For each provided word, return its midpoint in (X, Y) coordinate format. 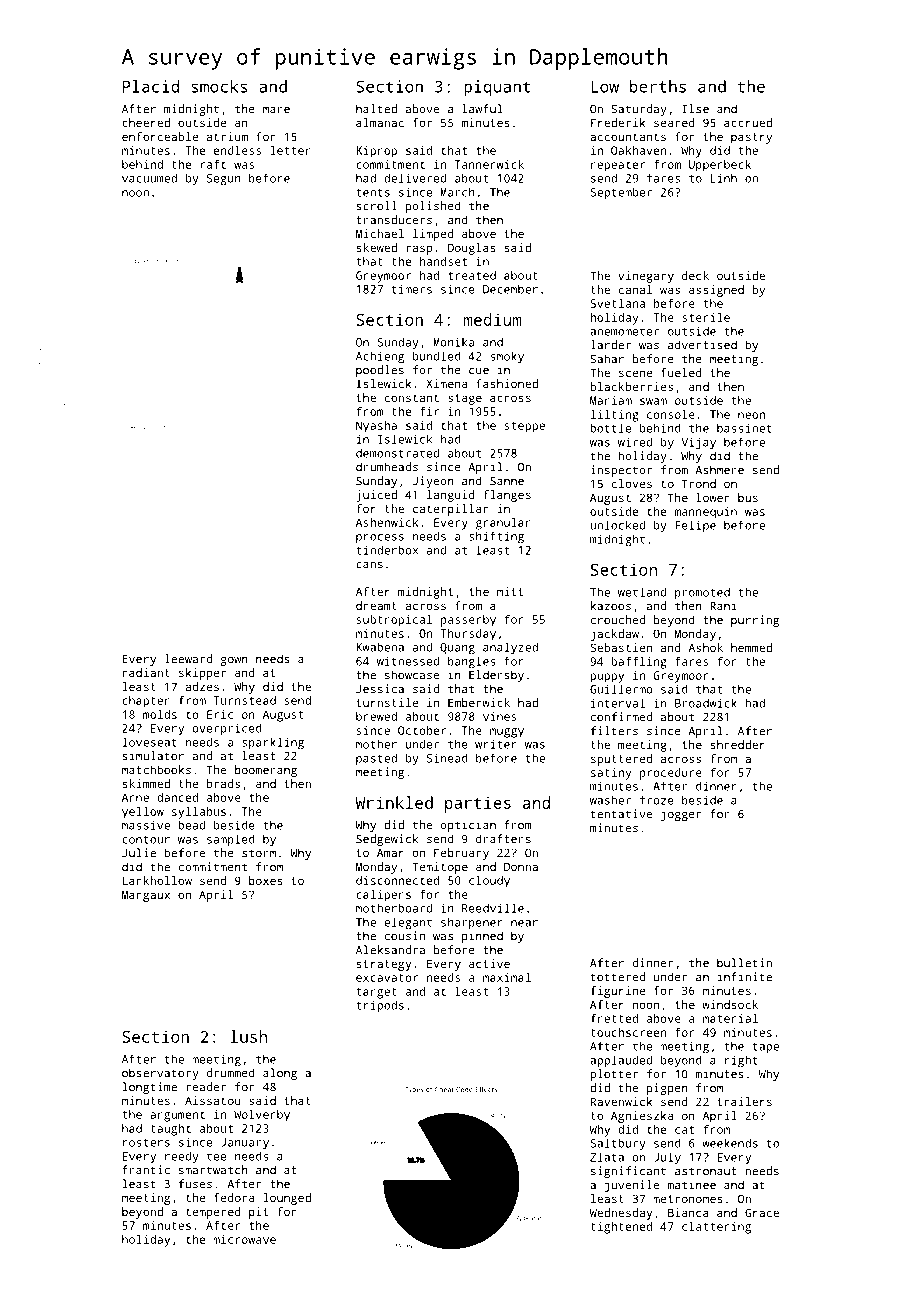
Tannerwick (489, 164)
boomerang (266, 771)
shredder (737, 744)
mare (276, 110)
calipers (383, 896)
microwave (244, 1239)
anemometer (624, 332)
